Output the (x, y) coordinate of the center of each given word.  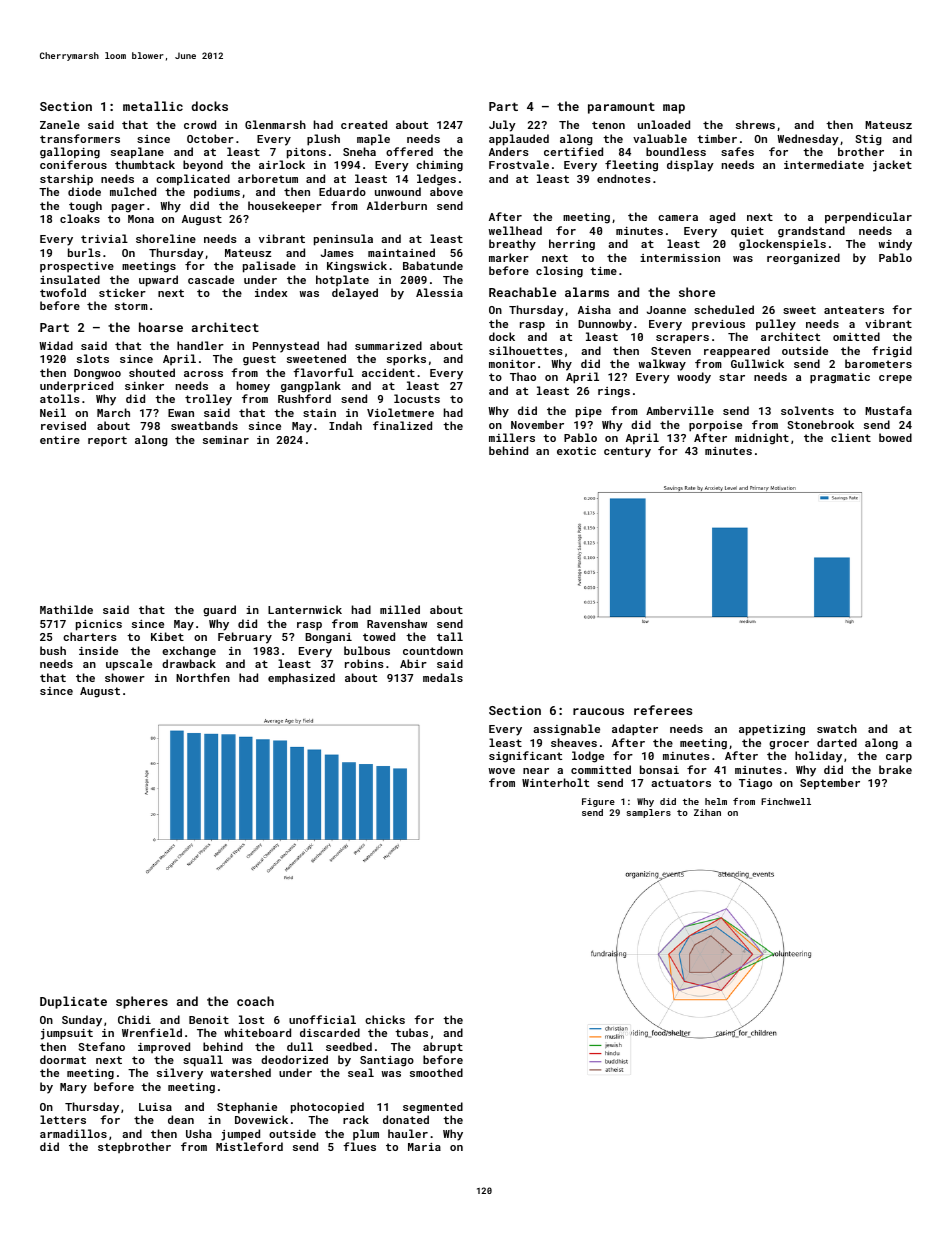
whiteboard (257, 1032)
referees (663, 710)
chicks (385, 1019)
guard (219, 611)
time (603, 271)
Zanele (60, 124)
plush (323, 140)
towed (379, 636)
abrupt (443, 1048)
